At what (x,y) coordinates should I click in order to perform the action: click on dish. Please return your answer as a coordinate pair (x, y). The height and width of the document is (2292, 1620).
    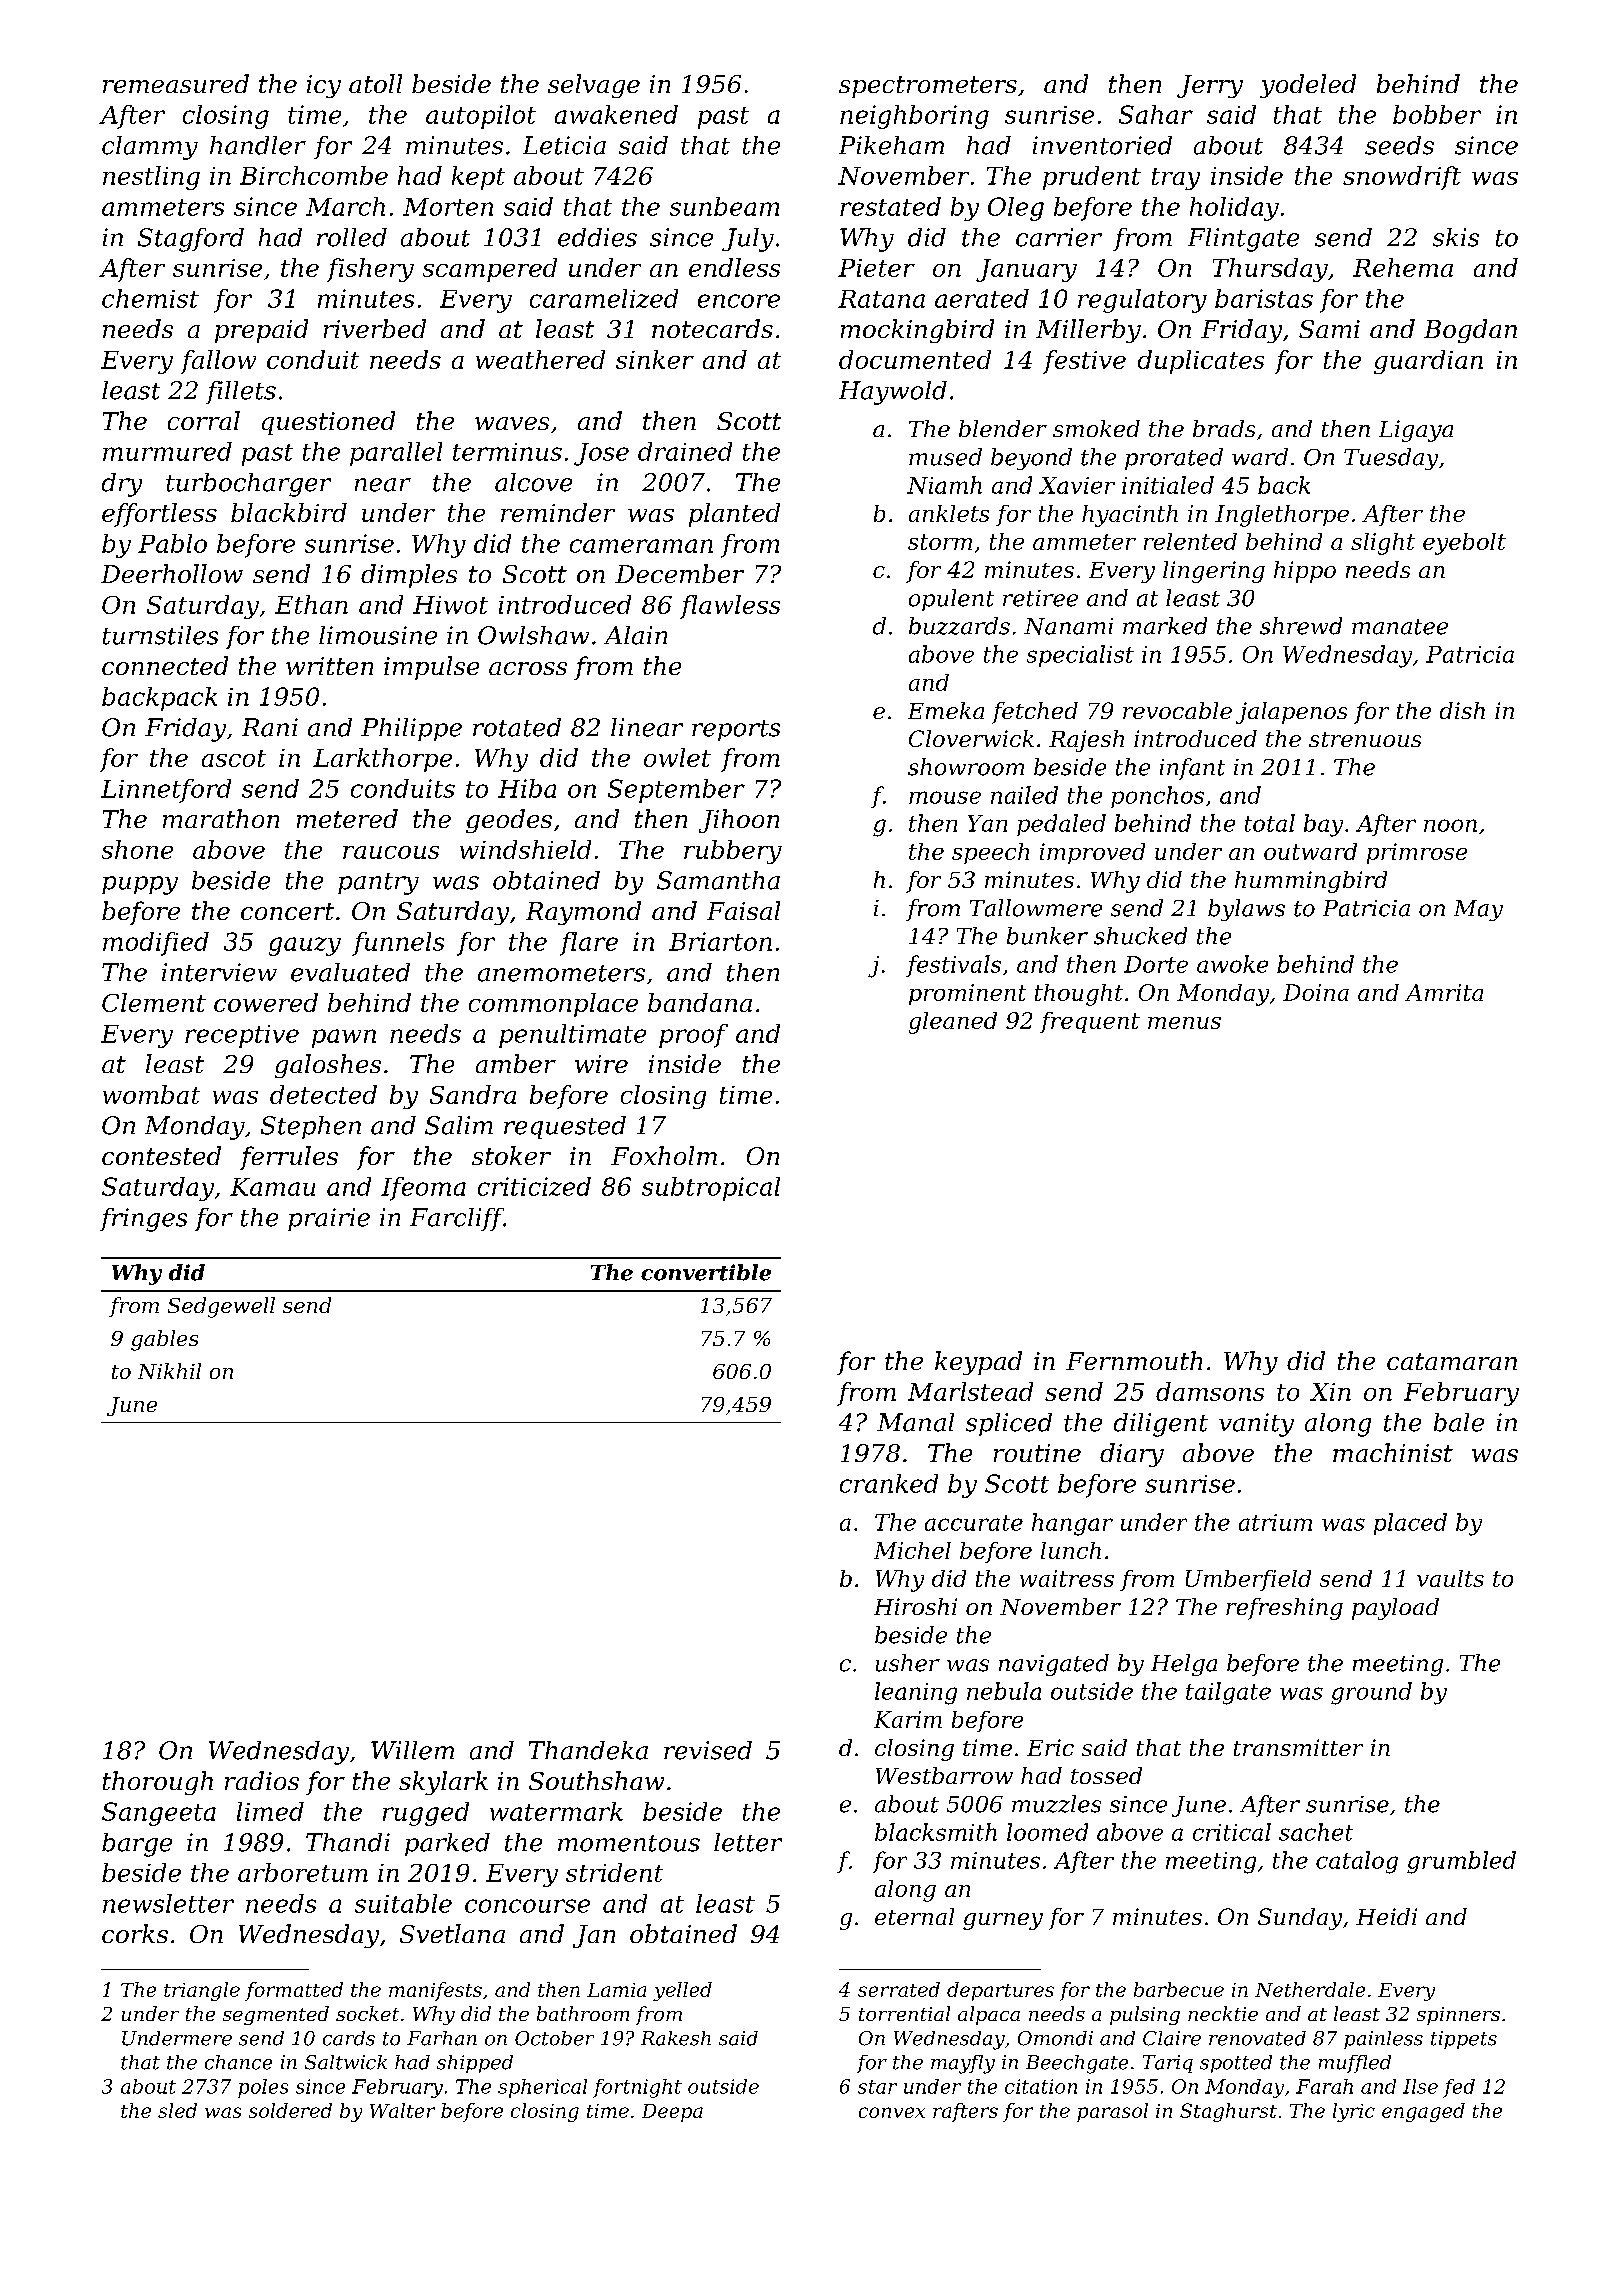
    Looking at the image, I should click on (1462, 710).
